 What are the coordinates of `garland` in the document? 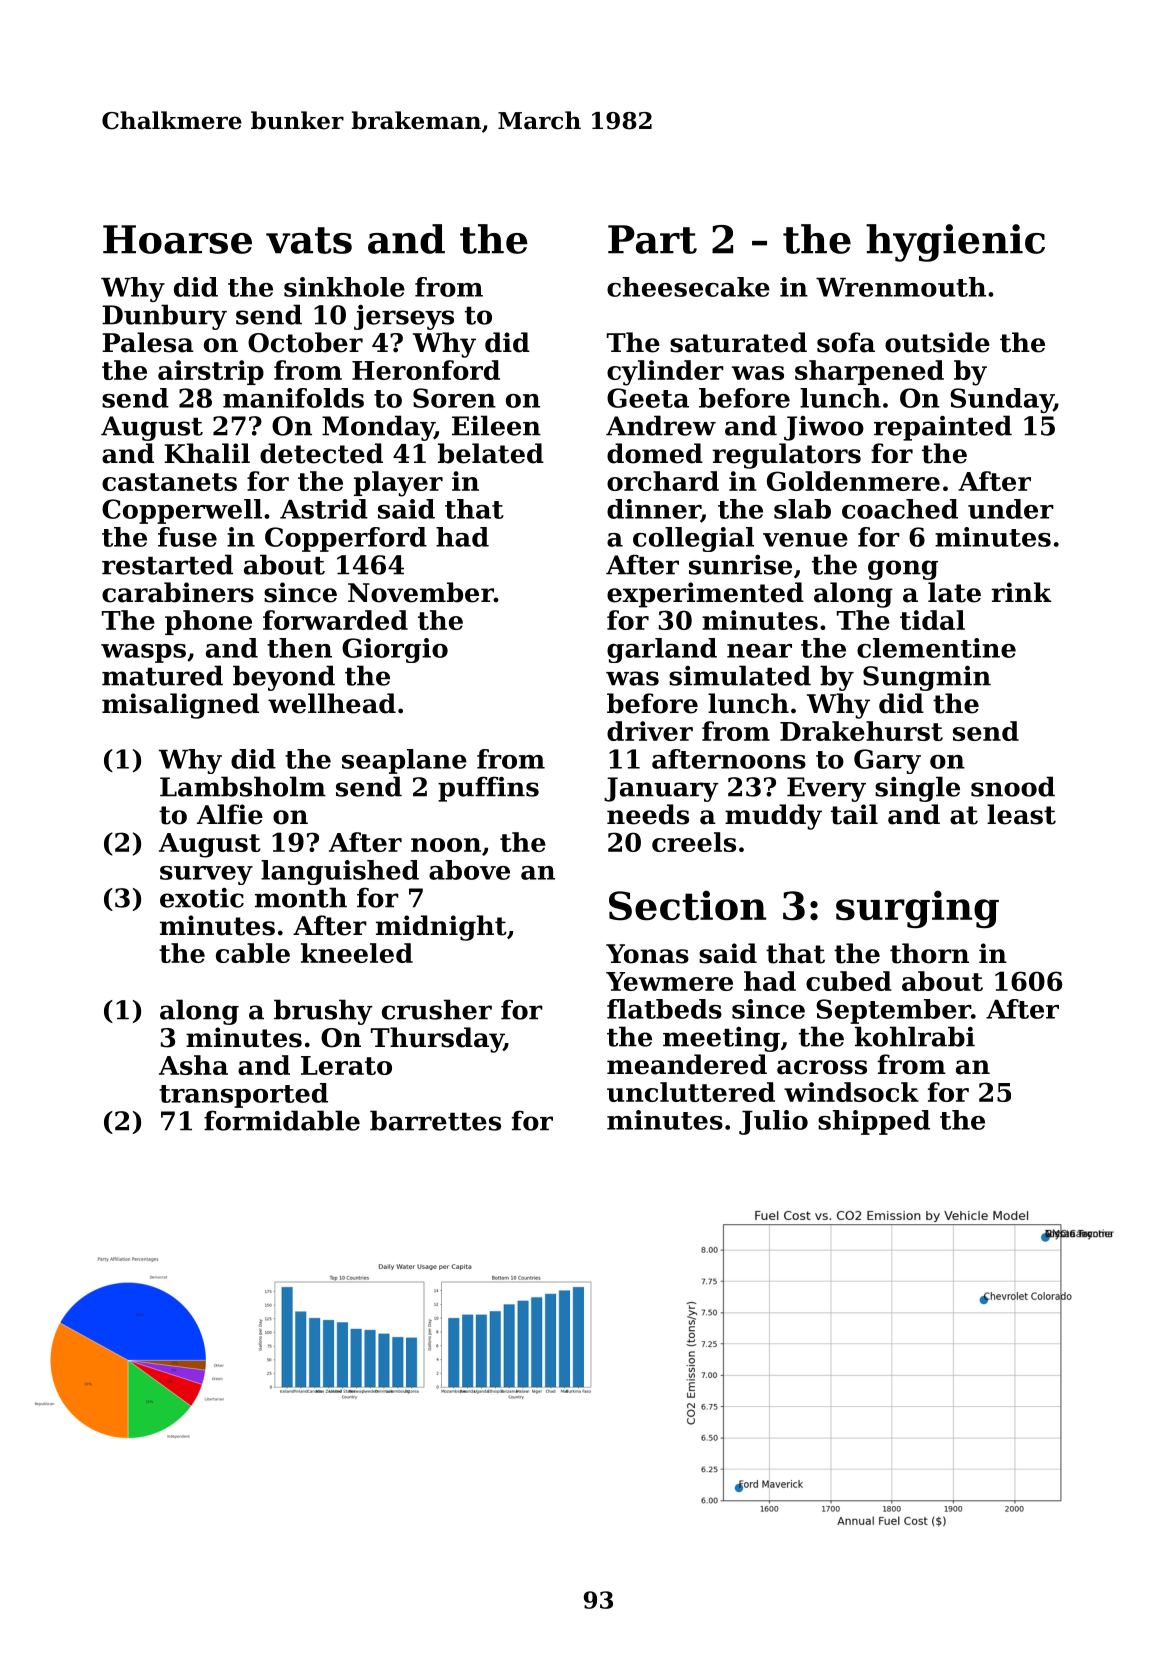 It's located at (662, 650).
